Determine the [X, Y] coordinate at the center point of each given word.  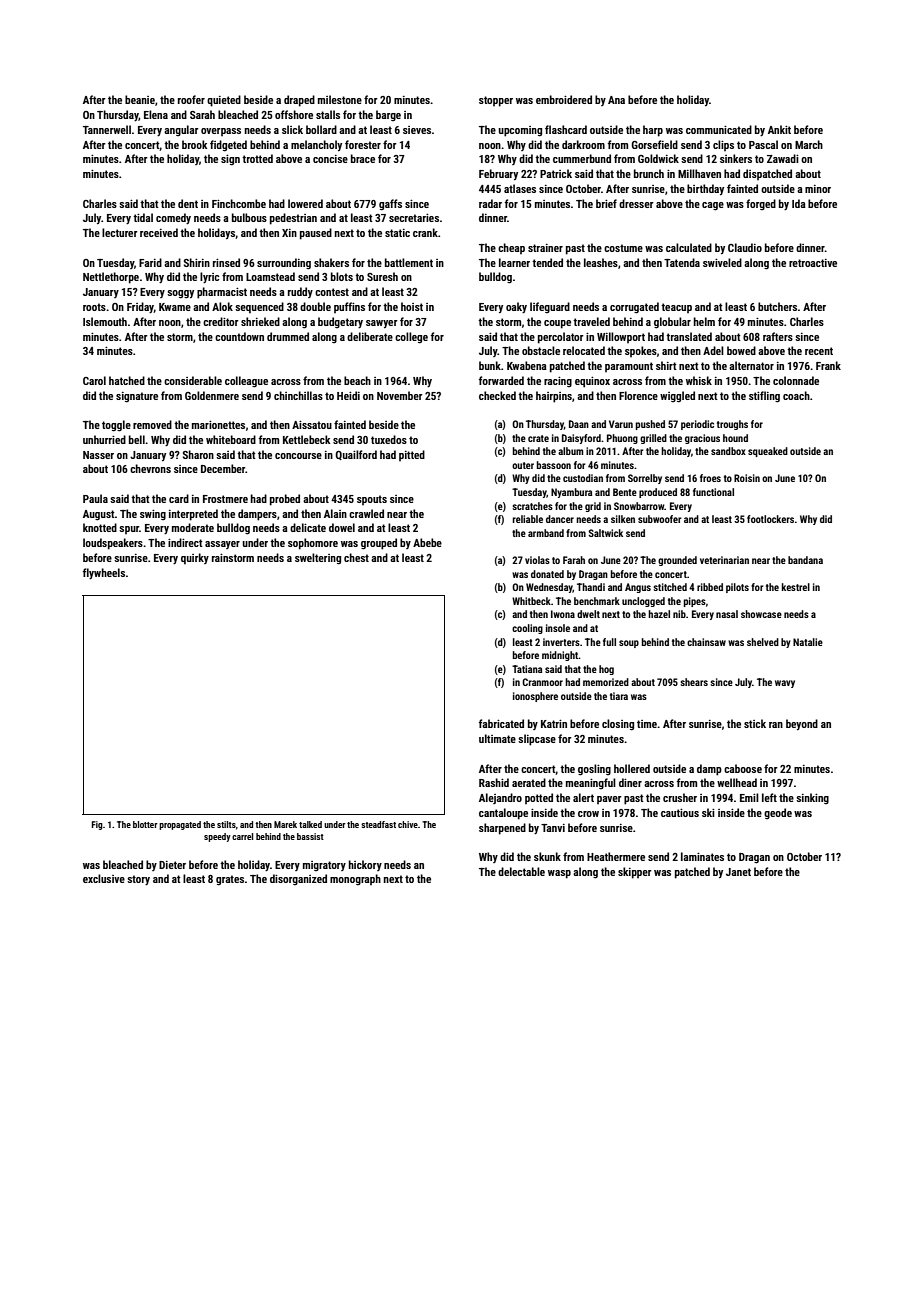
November [400, 395]
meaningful [591, 783]
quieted [224, 101]
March [809, 144]
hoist [412, 306]
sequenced [259, 308]
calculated [689, 247]
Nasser [98, 455]
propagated [180, 825]
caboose [743, 768]
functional [713, 492]
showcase [761, 614]
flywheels [104, 573]
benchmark [597, 601]
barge [388, 115]
